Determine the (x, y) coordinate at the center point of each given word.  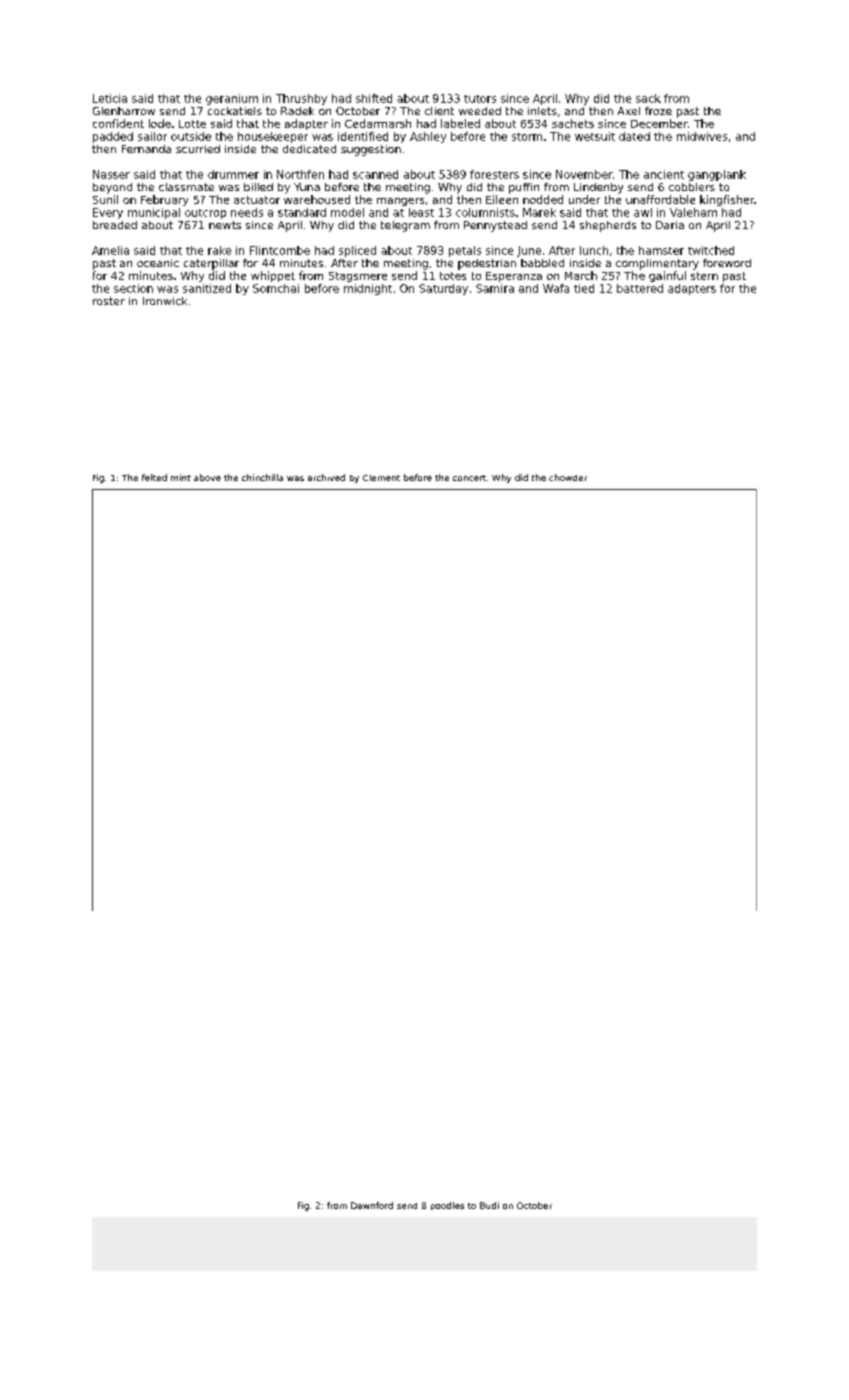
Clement (381, 478)
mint (181, 477)
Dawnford (372, 1205)
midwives (702, 136)
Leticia (110, 98)
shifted (374, 98)
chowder (568, 477)
